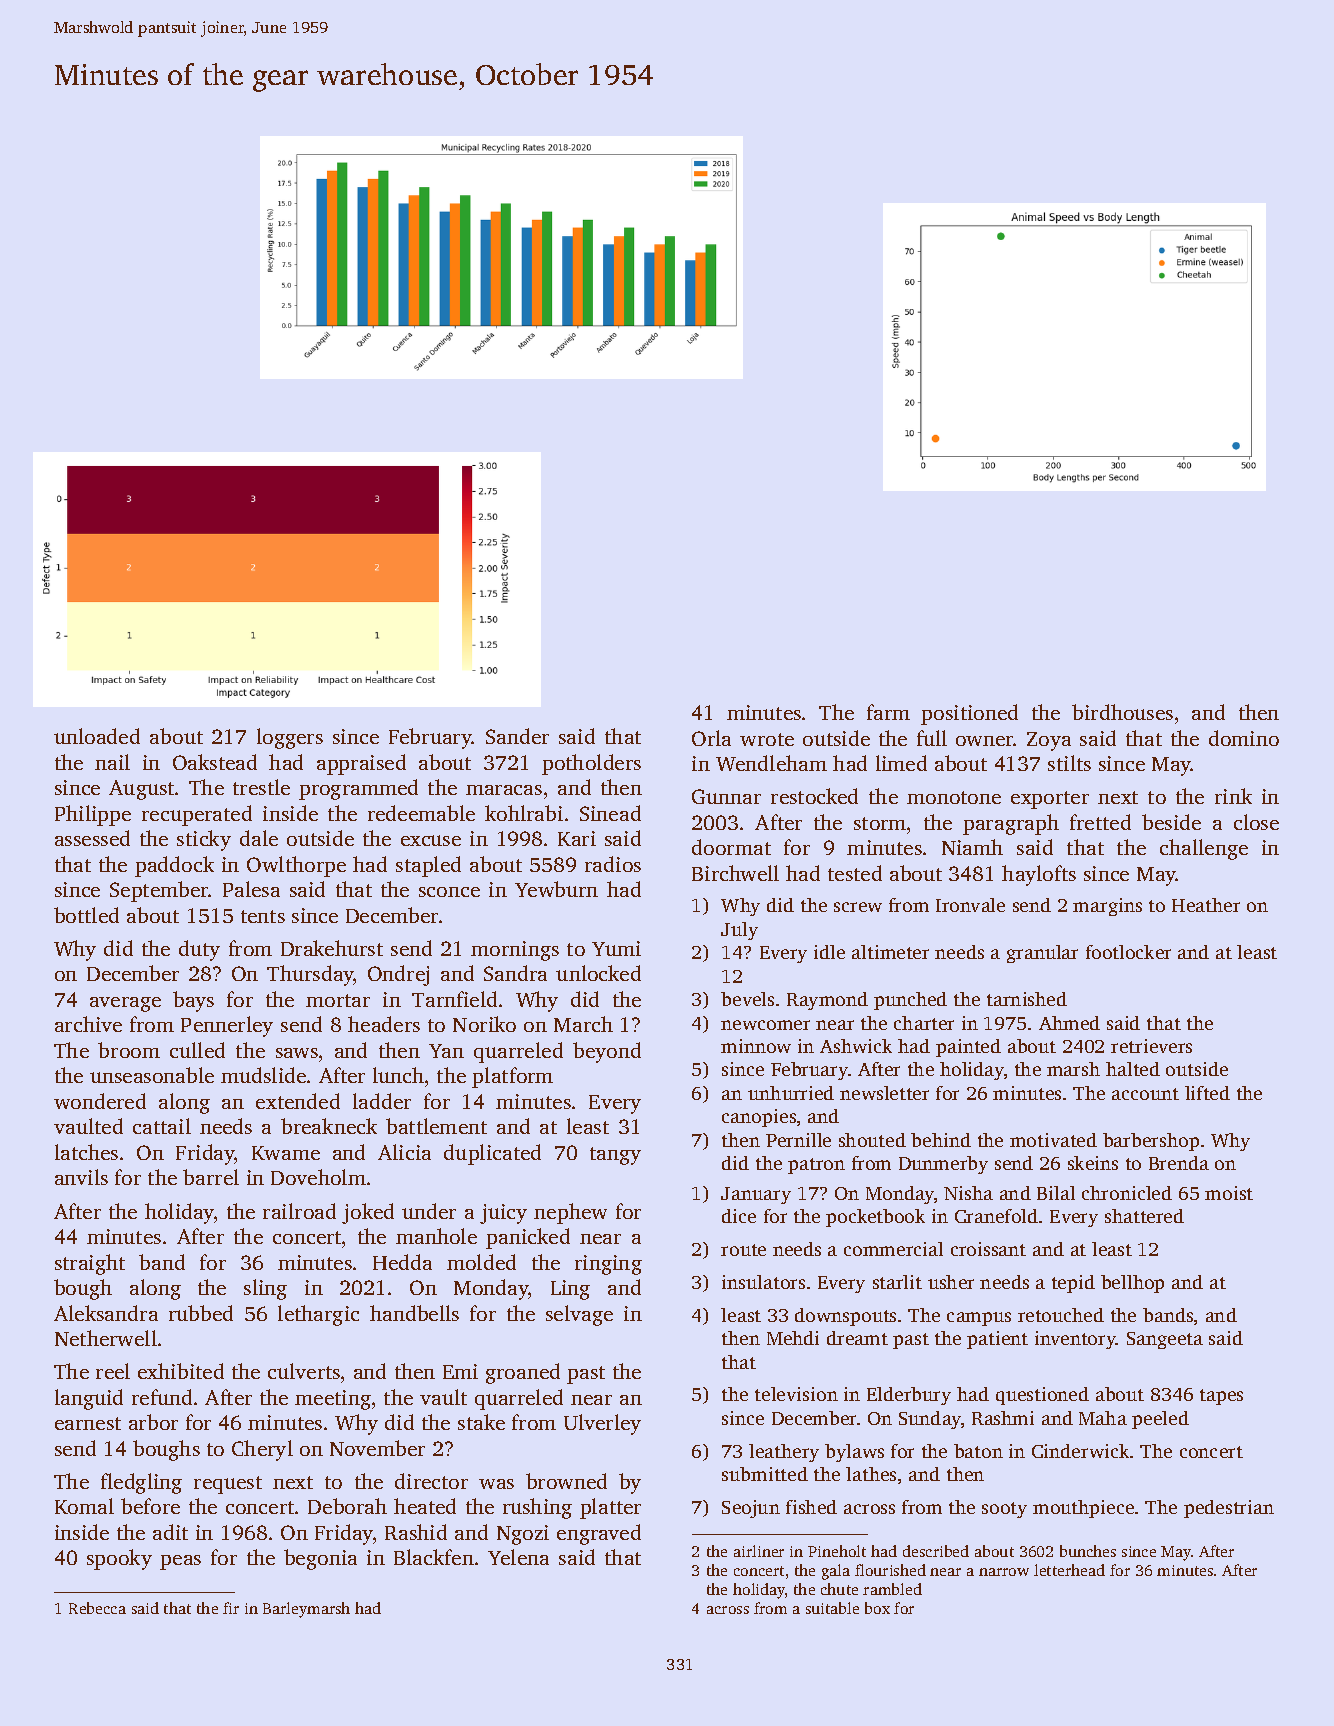 This image has height=1726, width=1334. What do you see at coordinates (880, 823) in the image?
I see `storm` at bounding box center [880, 823].
